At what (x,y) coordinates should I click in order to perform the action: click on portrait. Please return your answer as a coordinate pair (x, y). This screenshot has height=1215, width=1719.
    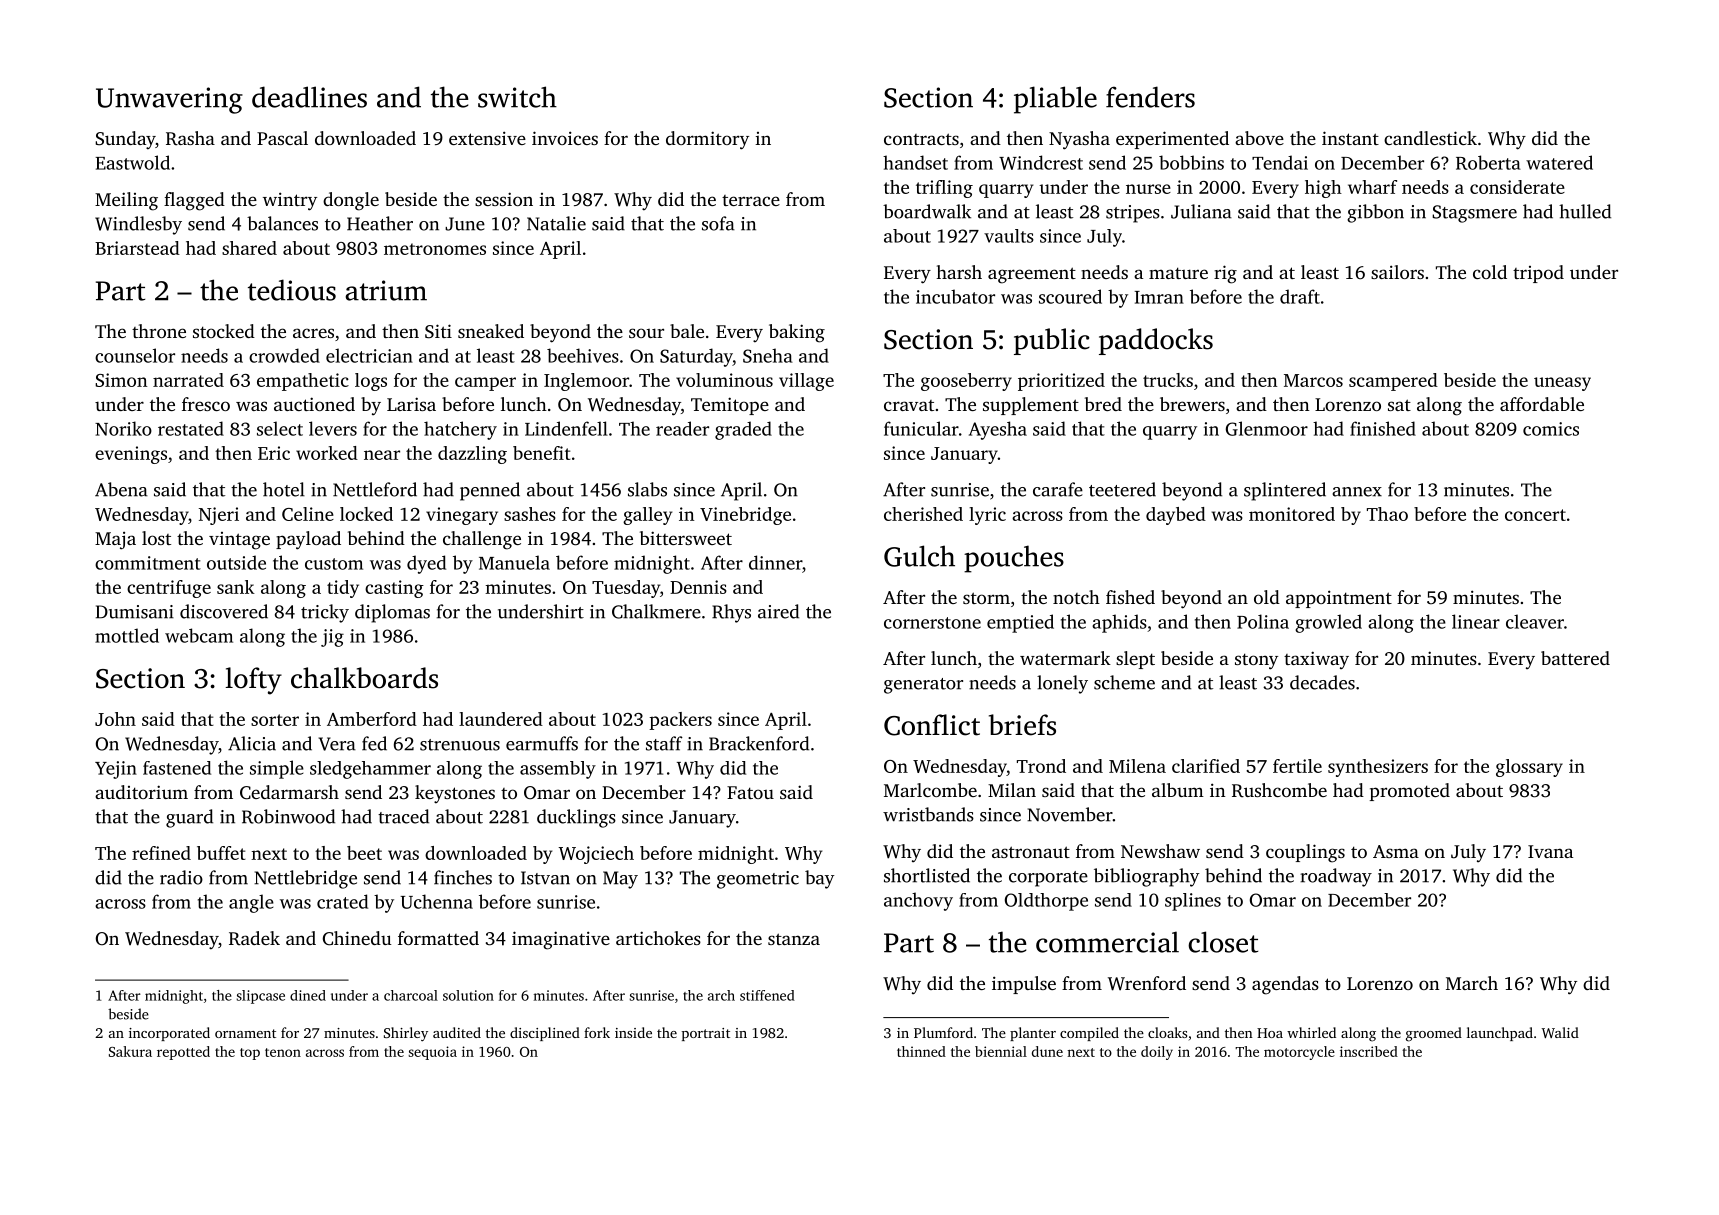
    Looking at the image, I should click on (706, 1034).
